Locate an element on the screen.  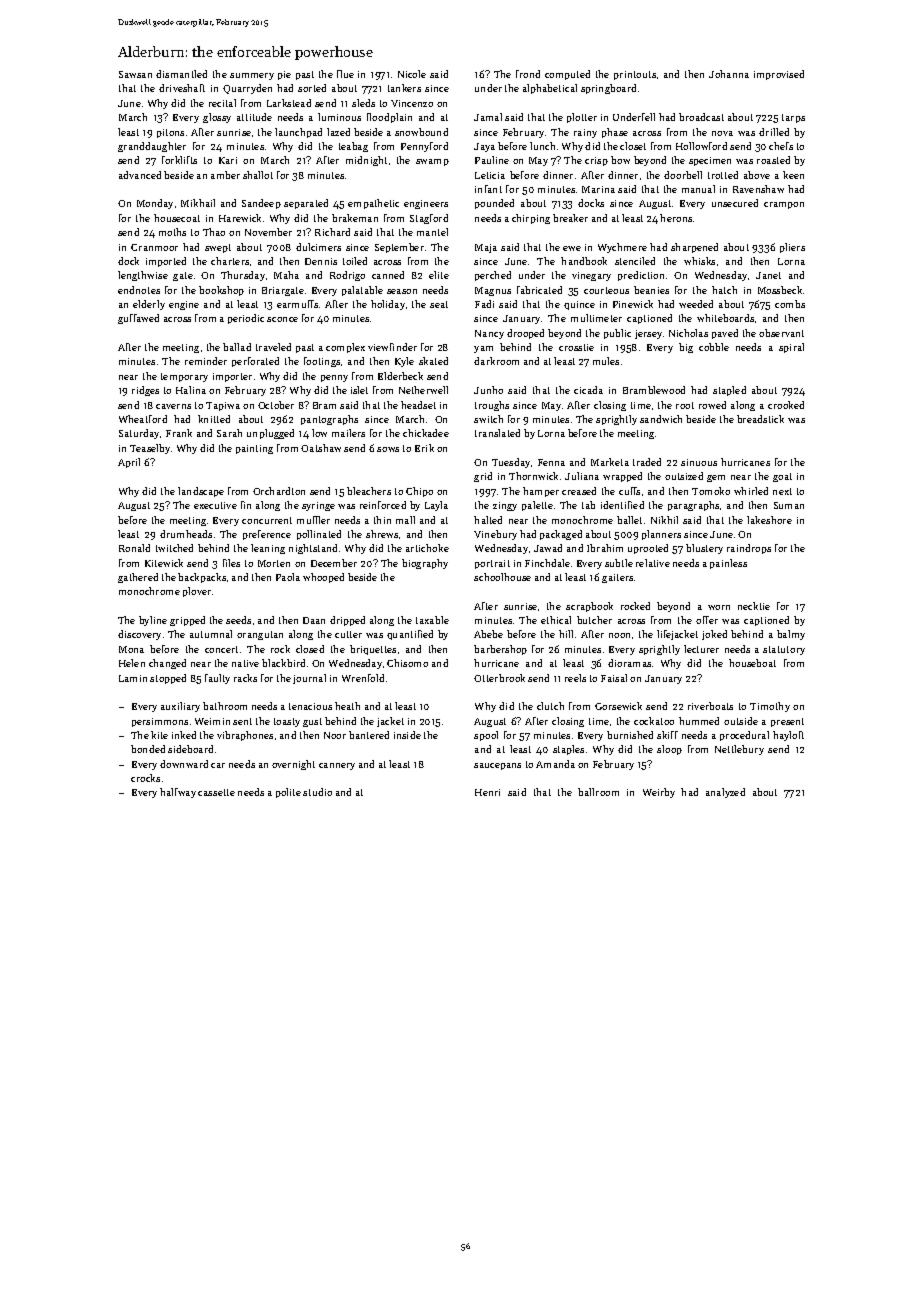
improvised is located at coordinates (779, 75).
